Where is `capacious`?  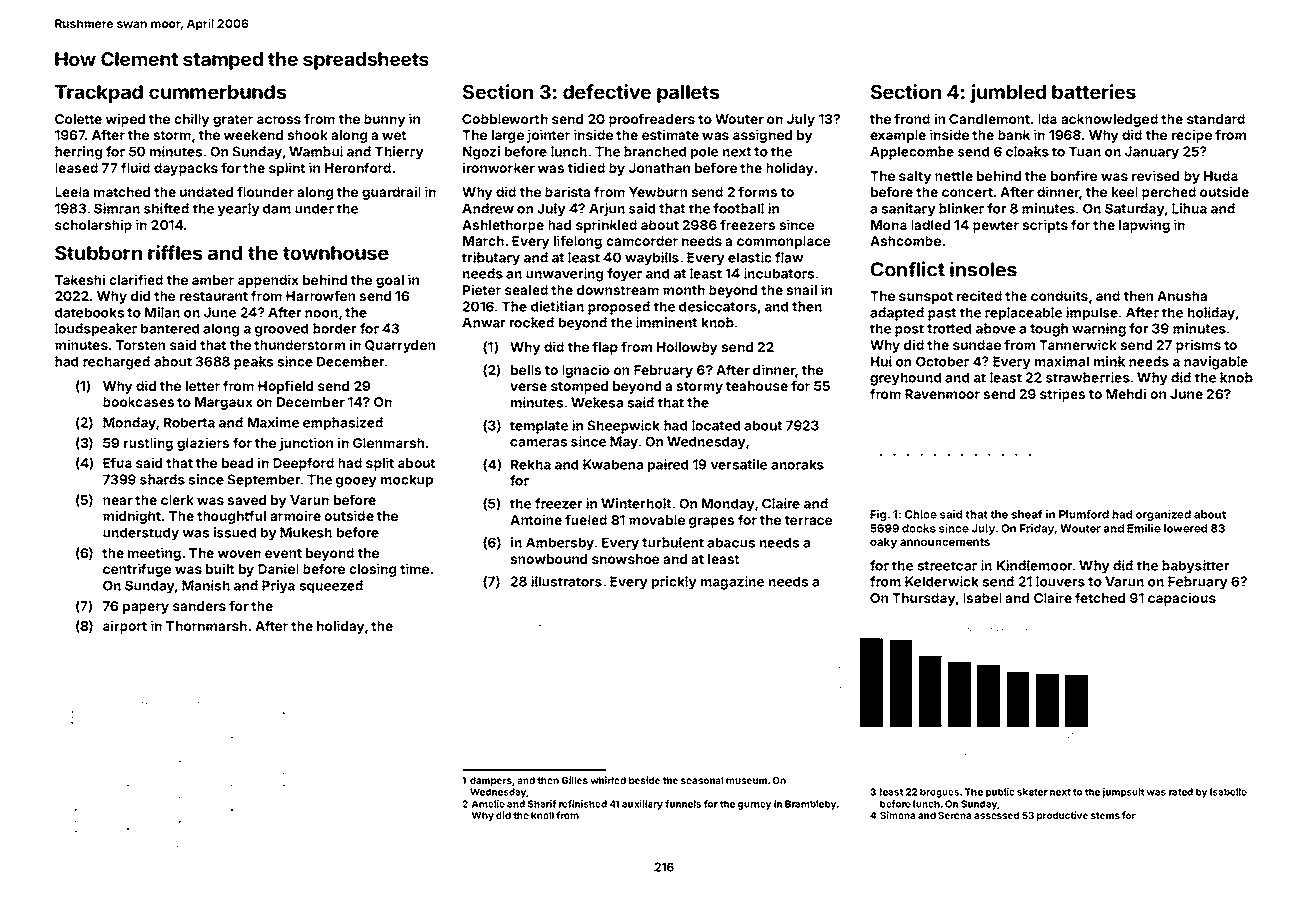
capacious is located at coordinates (1182, 599).
